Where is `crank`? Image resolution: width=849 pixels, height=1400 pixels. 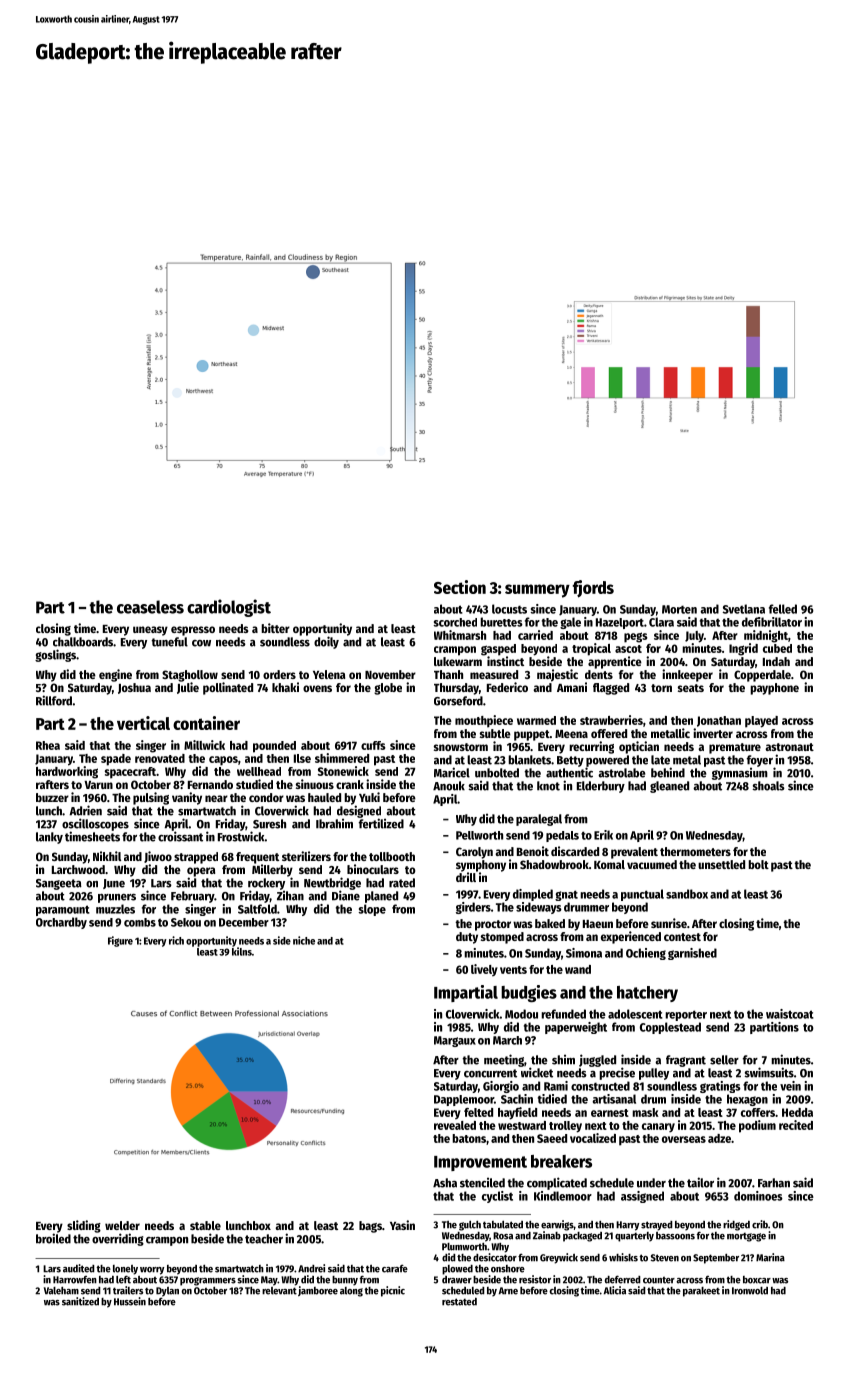
crank is located at coordinates (350, 784).
